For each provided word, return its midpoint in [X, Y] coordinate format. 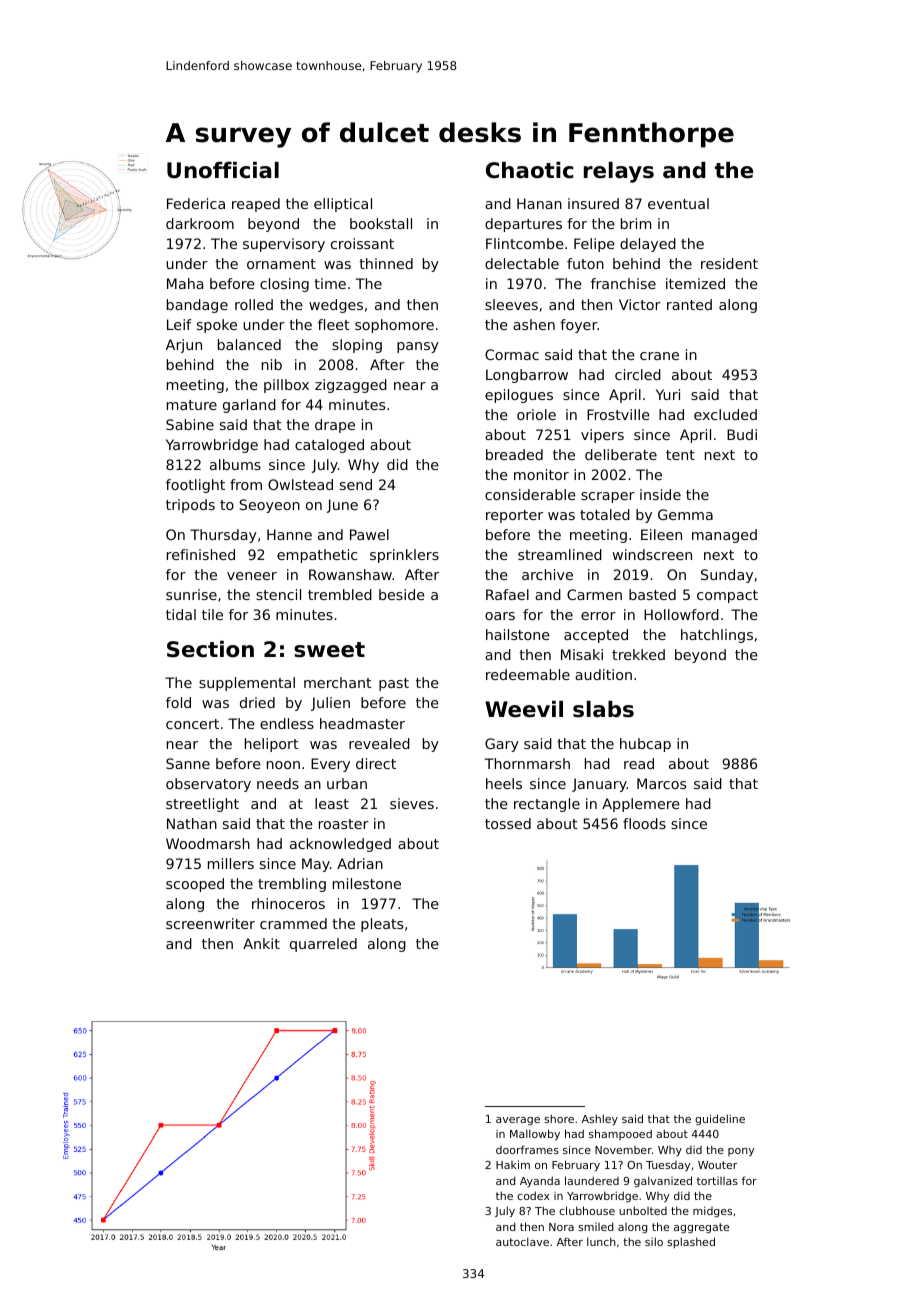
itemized [695, 283]
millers [231, 863]
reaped [256, 205]
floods [644, 823]
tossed [508, 823]
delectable [522, 263]
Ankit [261, 943]
